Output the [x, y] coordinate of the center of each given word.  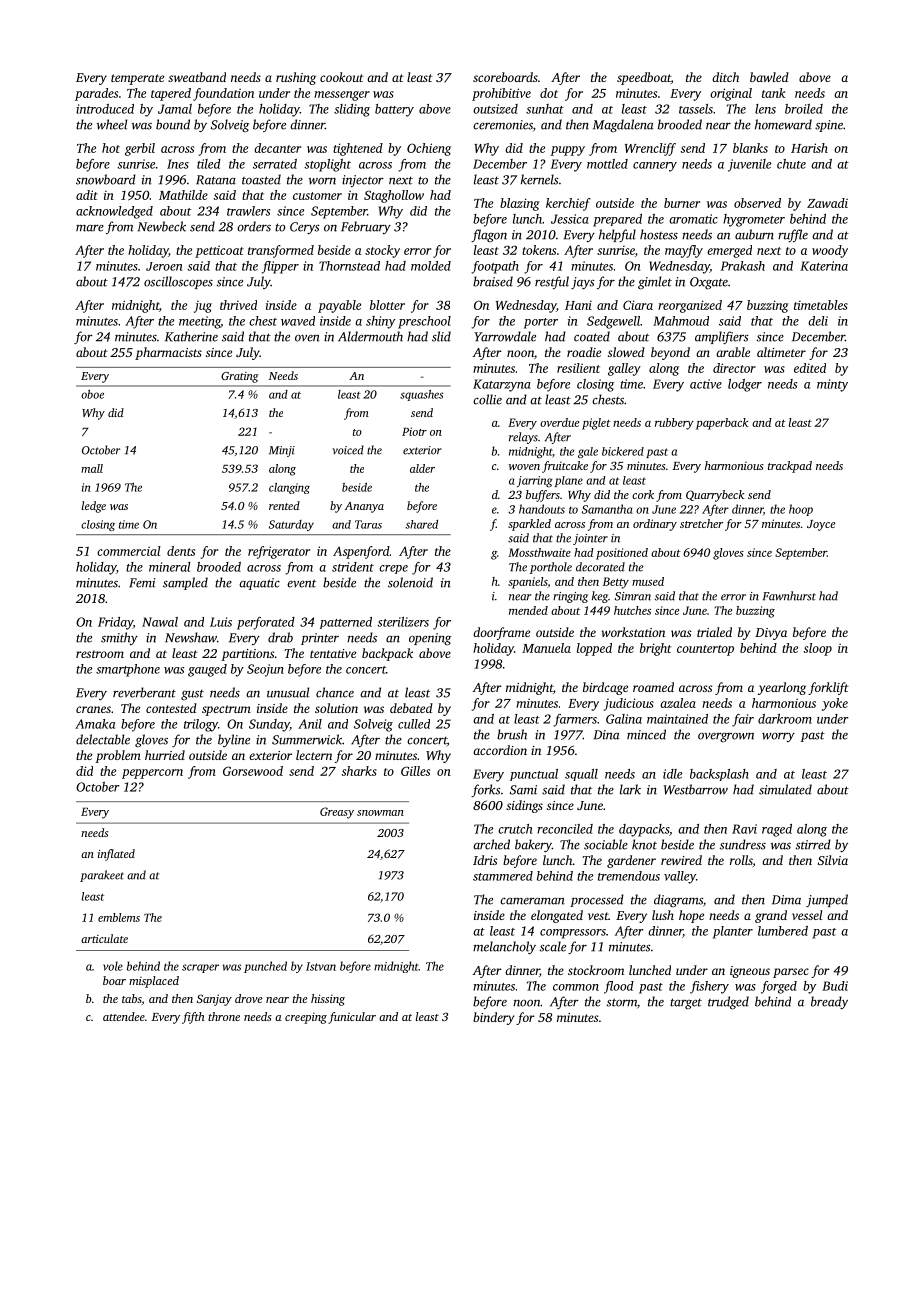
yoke [835, 704]
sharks [359, 771]
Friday [115, 623]
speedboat [644, 78]
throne [224, 1016]
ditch [725, 77]
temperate [137, 79]
